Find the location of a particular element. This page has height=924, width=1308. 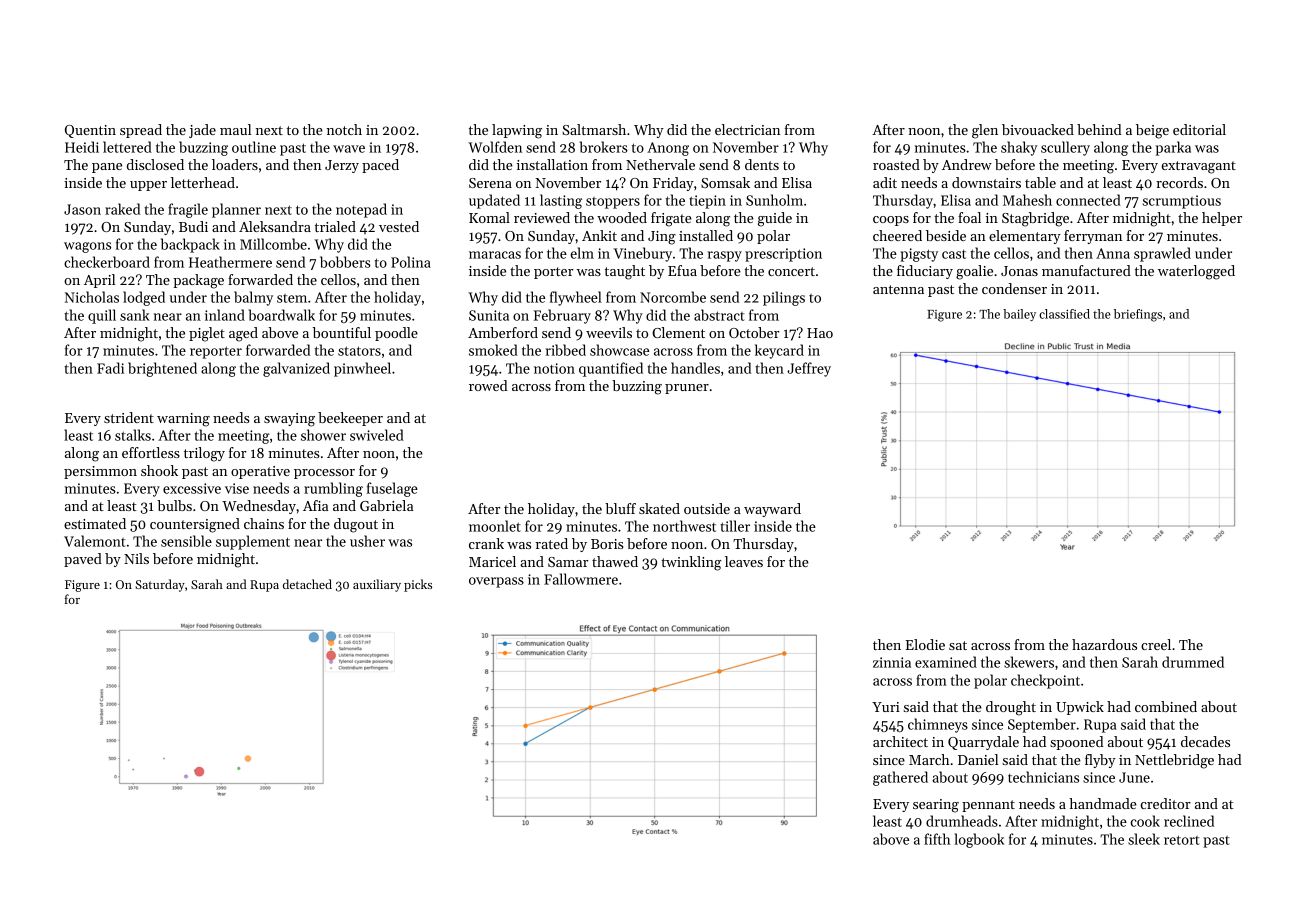

glen is located at coordinates (985, 131).
